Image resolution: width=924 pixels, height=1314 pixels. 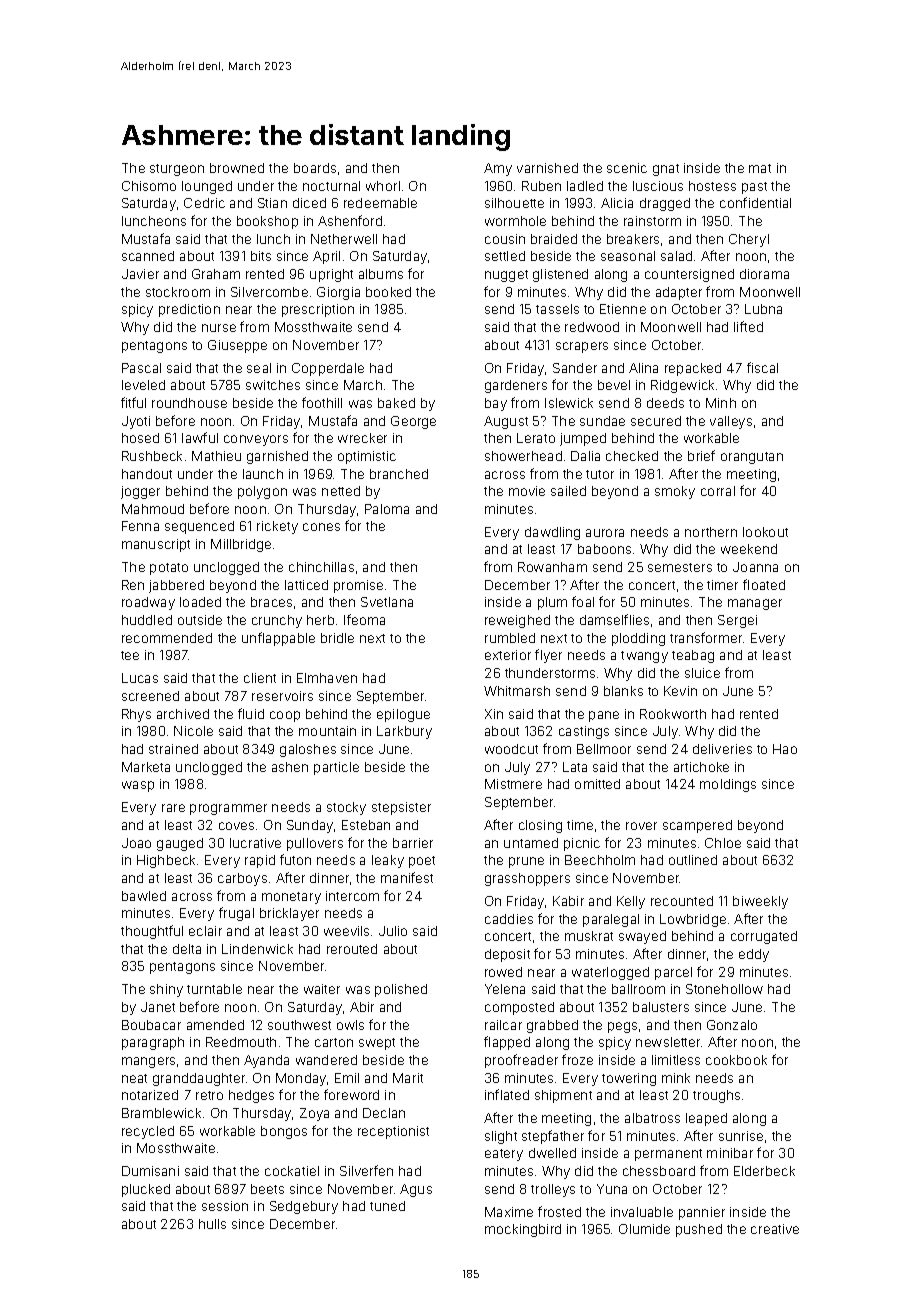 What do you see at coordinates (167, 638) in the image?
I see `recommended` at bounding box center [167, 638].
